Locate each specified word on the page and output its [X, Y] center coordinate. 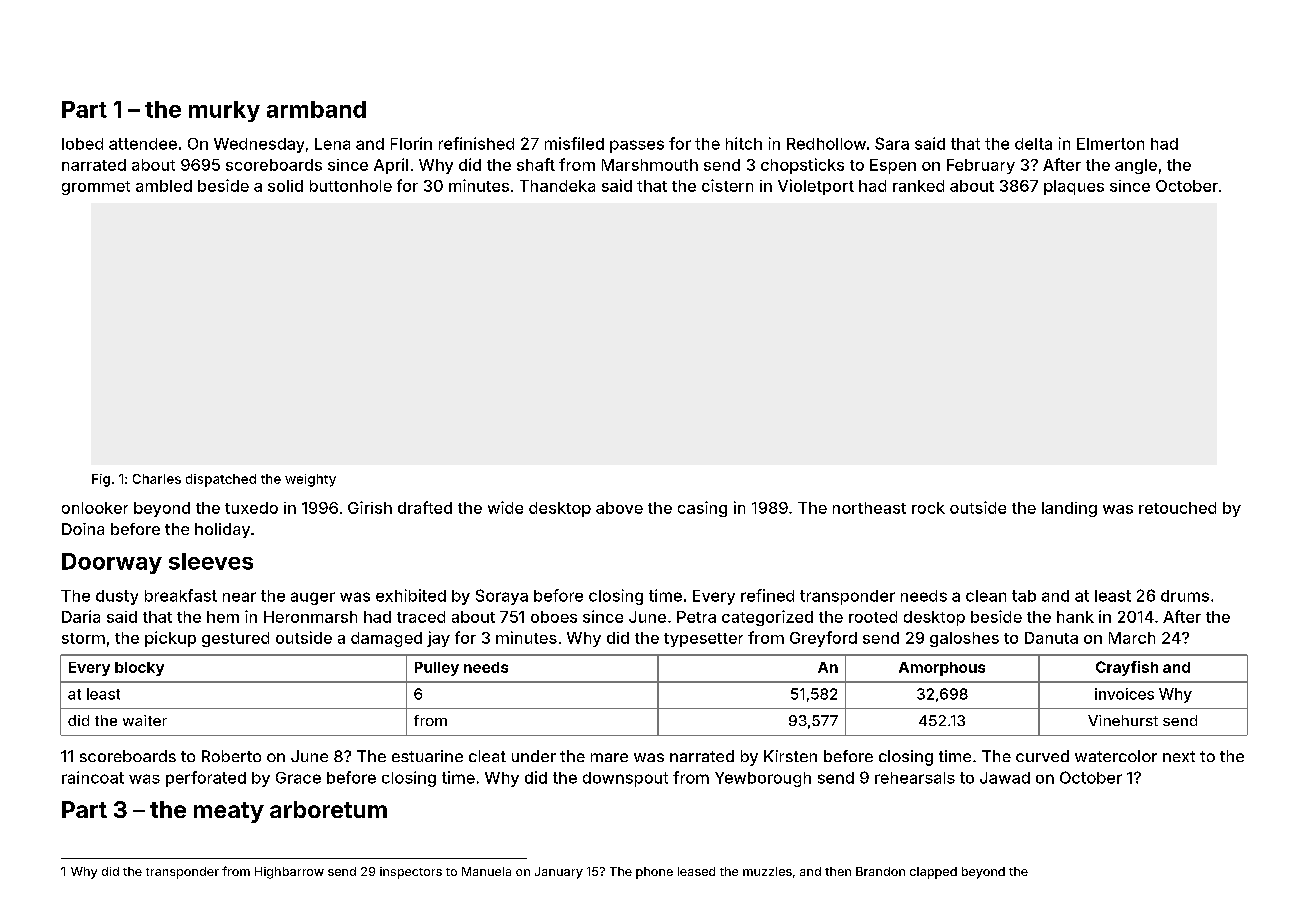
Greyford [823, 639]
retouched [1177, 508]
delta [1033, 144]
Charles [157, 479]
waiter [145, 720]
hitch [744, 143]
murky [224, 111]
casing [702, 509]
